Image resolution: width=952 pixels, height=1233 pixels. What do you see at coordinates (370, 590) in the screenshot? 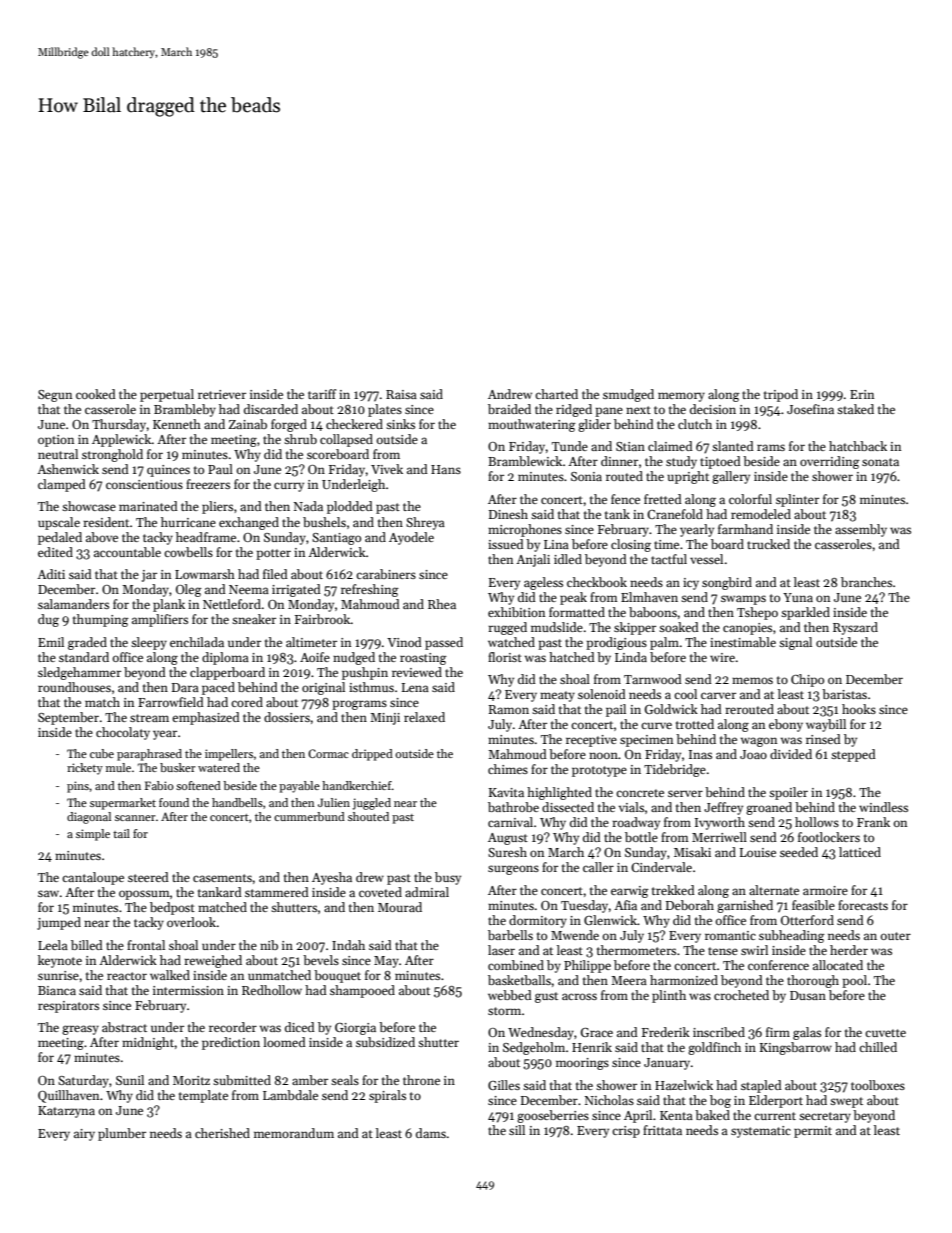
I see `refreshing` at bounding box center [370, 590].
